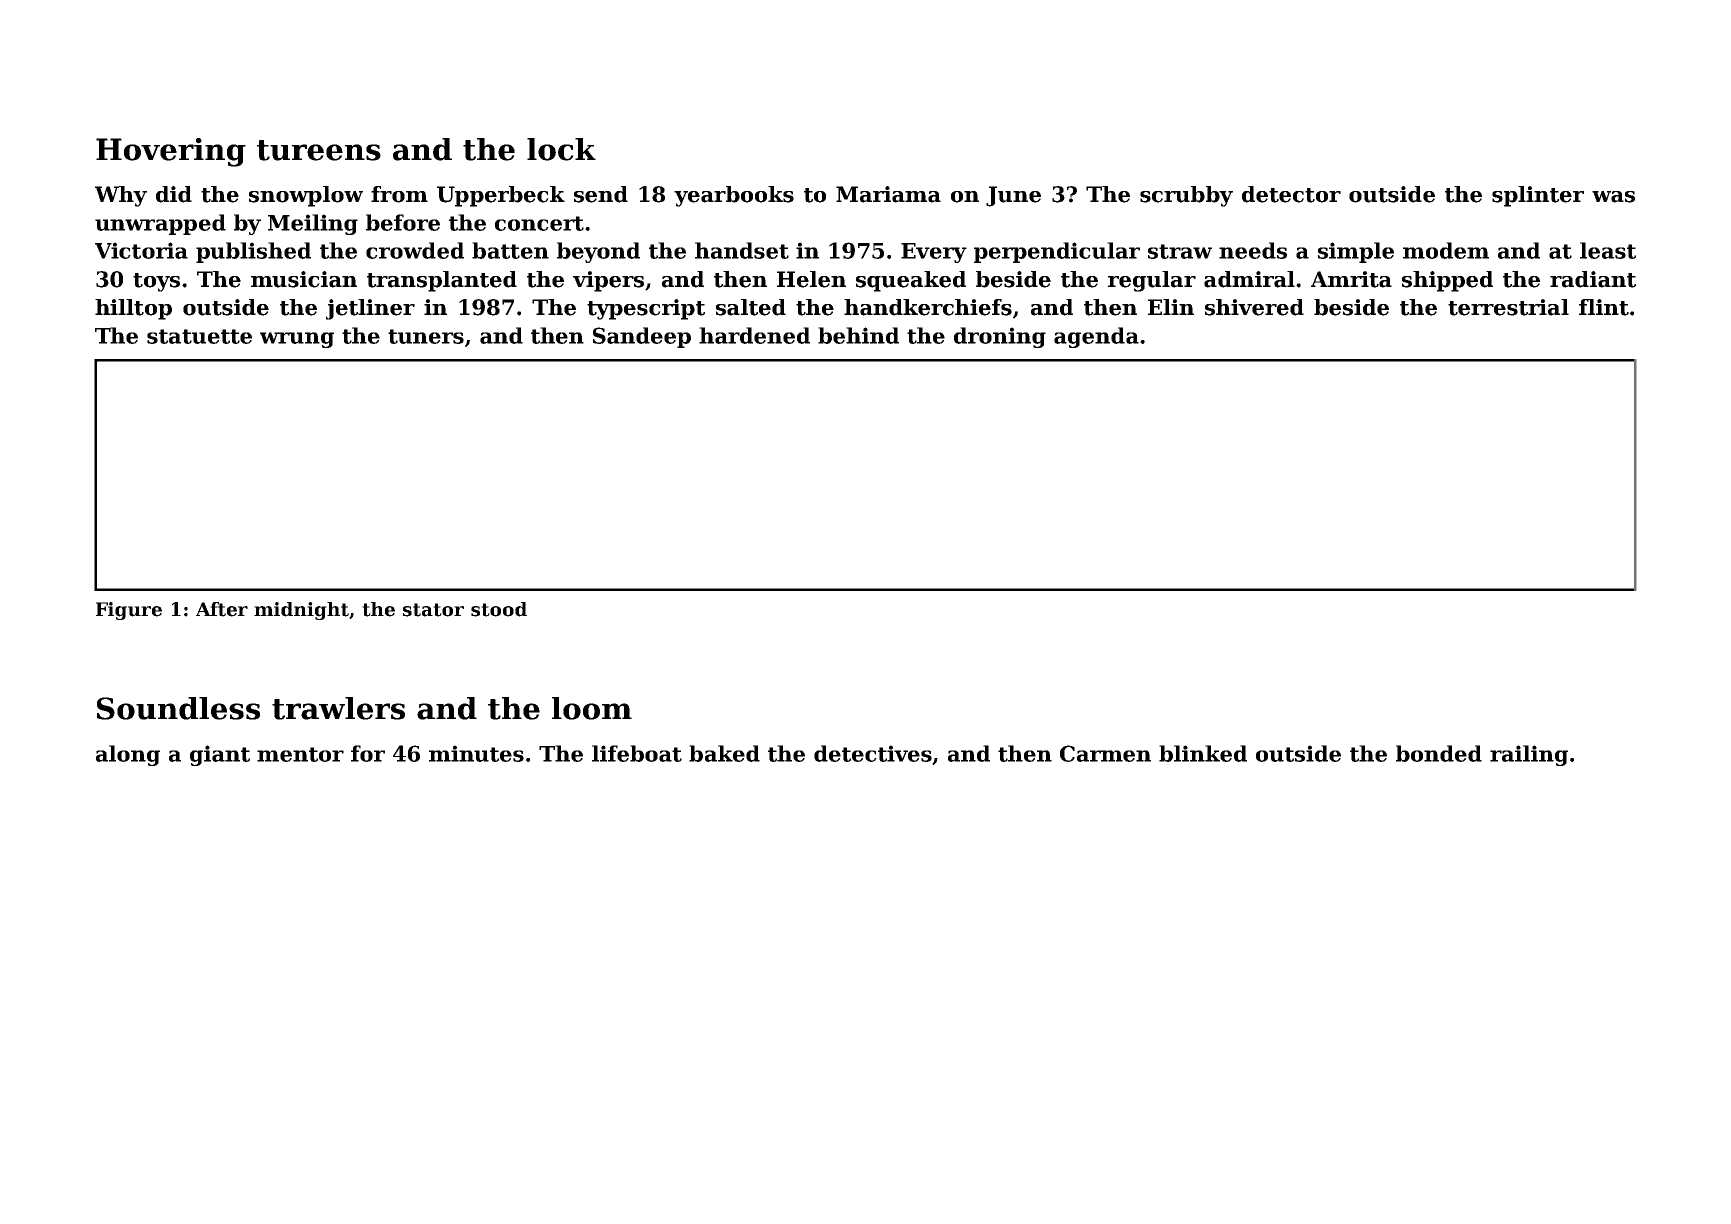 The image size is (1731, 1224). What do you see at coordinates (1291, 194) in the image?
I see `detector` at bounding box center [1291, 194].
